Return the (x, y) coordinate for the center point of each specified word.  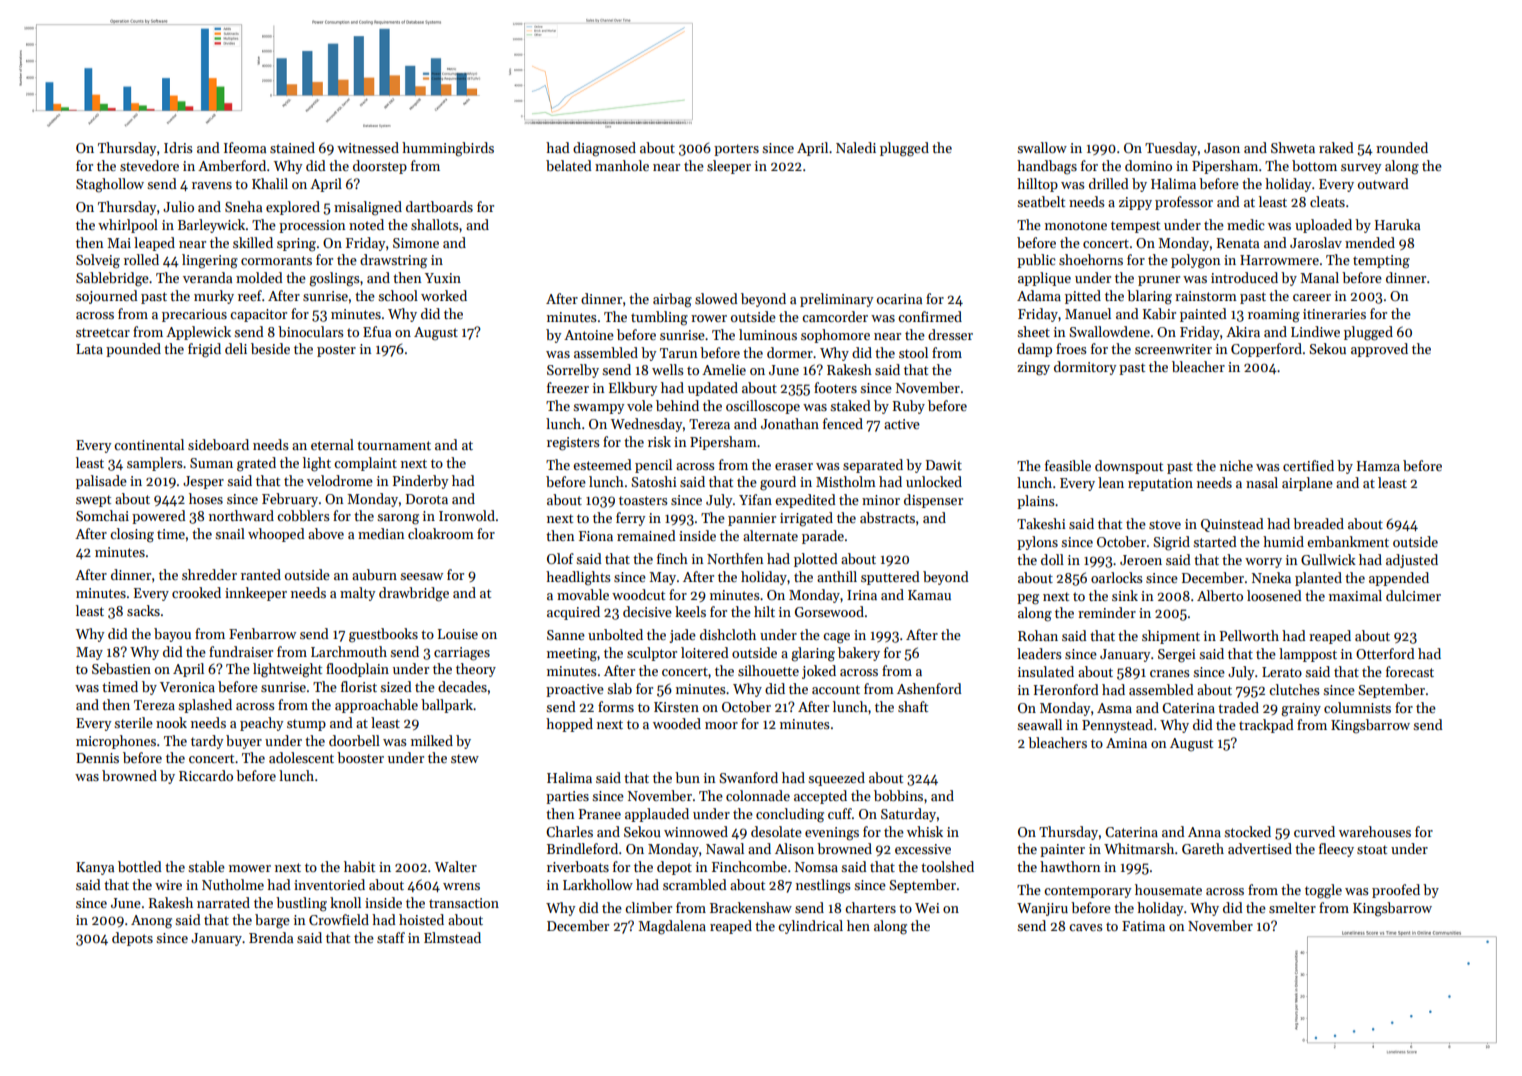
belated (569, 165)
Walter (456, 866)
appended (1399, 579)
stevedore (149, 165)
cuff (840, 813)
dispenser (933, 501)
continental (149, 444)
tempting (1381, 262)
